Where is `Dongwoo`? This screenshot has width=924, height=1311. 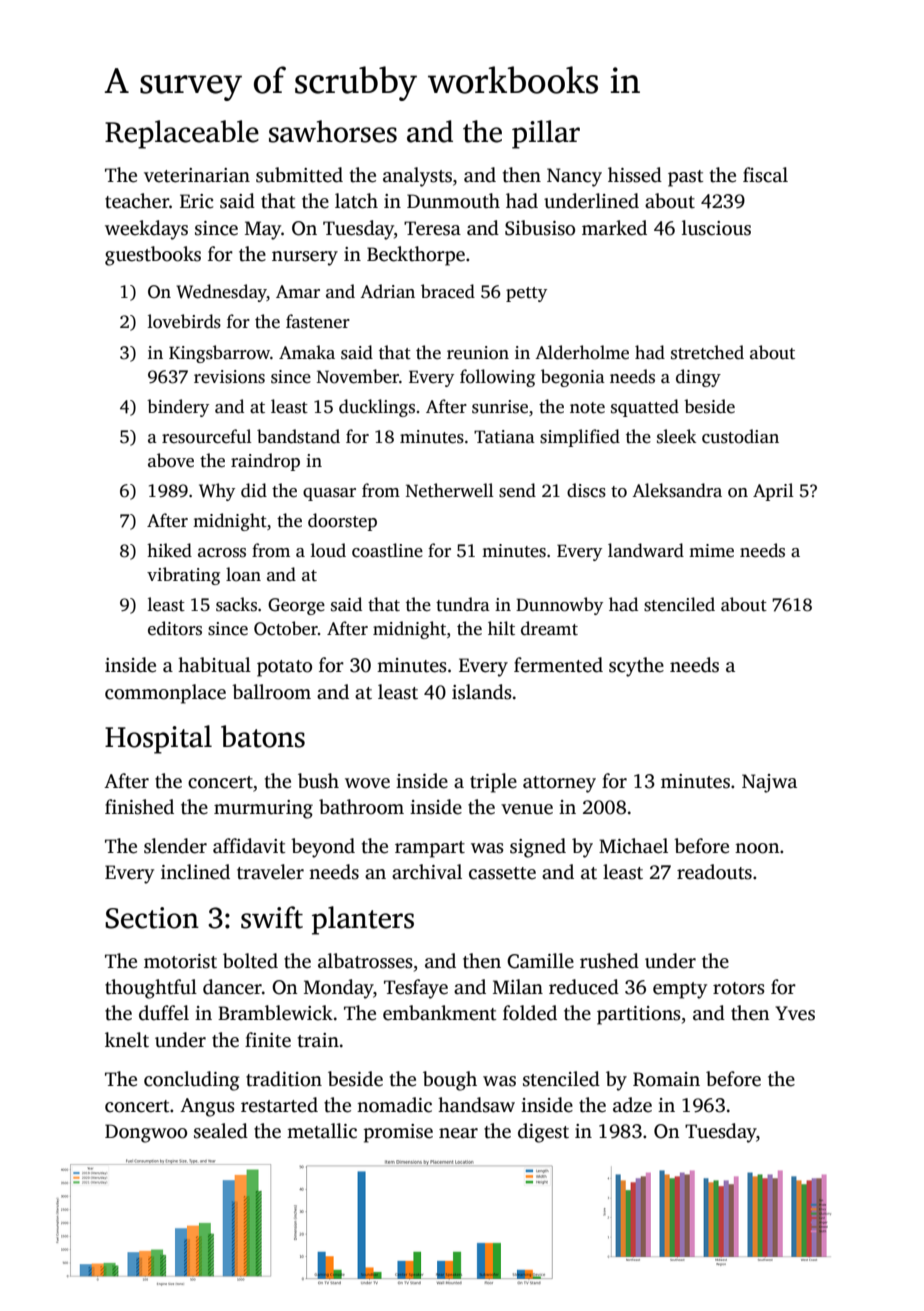 Dongwoo is located at coordinates (146, 1133).
